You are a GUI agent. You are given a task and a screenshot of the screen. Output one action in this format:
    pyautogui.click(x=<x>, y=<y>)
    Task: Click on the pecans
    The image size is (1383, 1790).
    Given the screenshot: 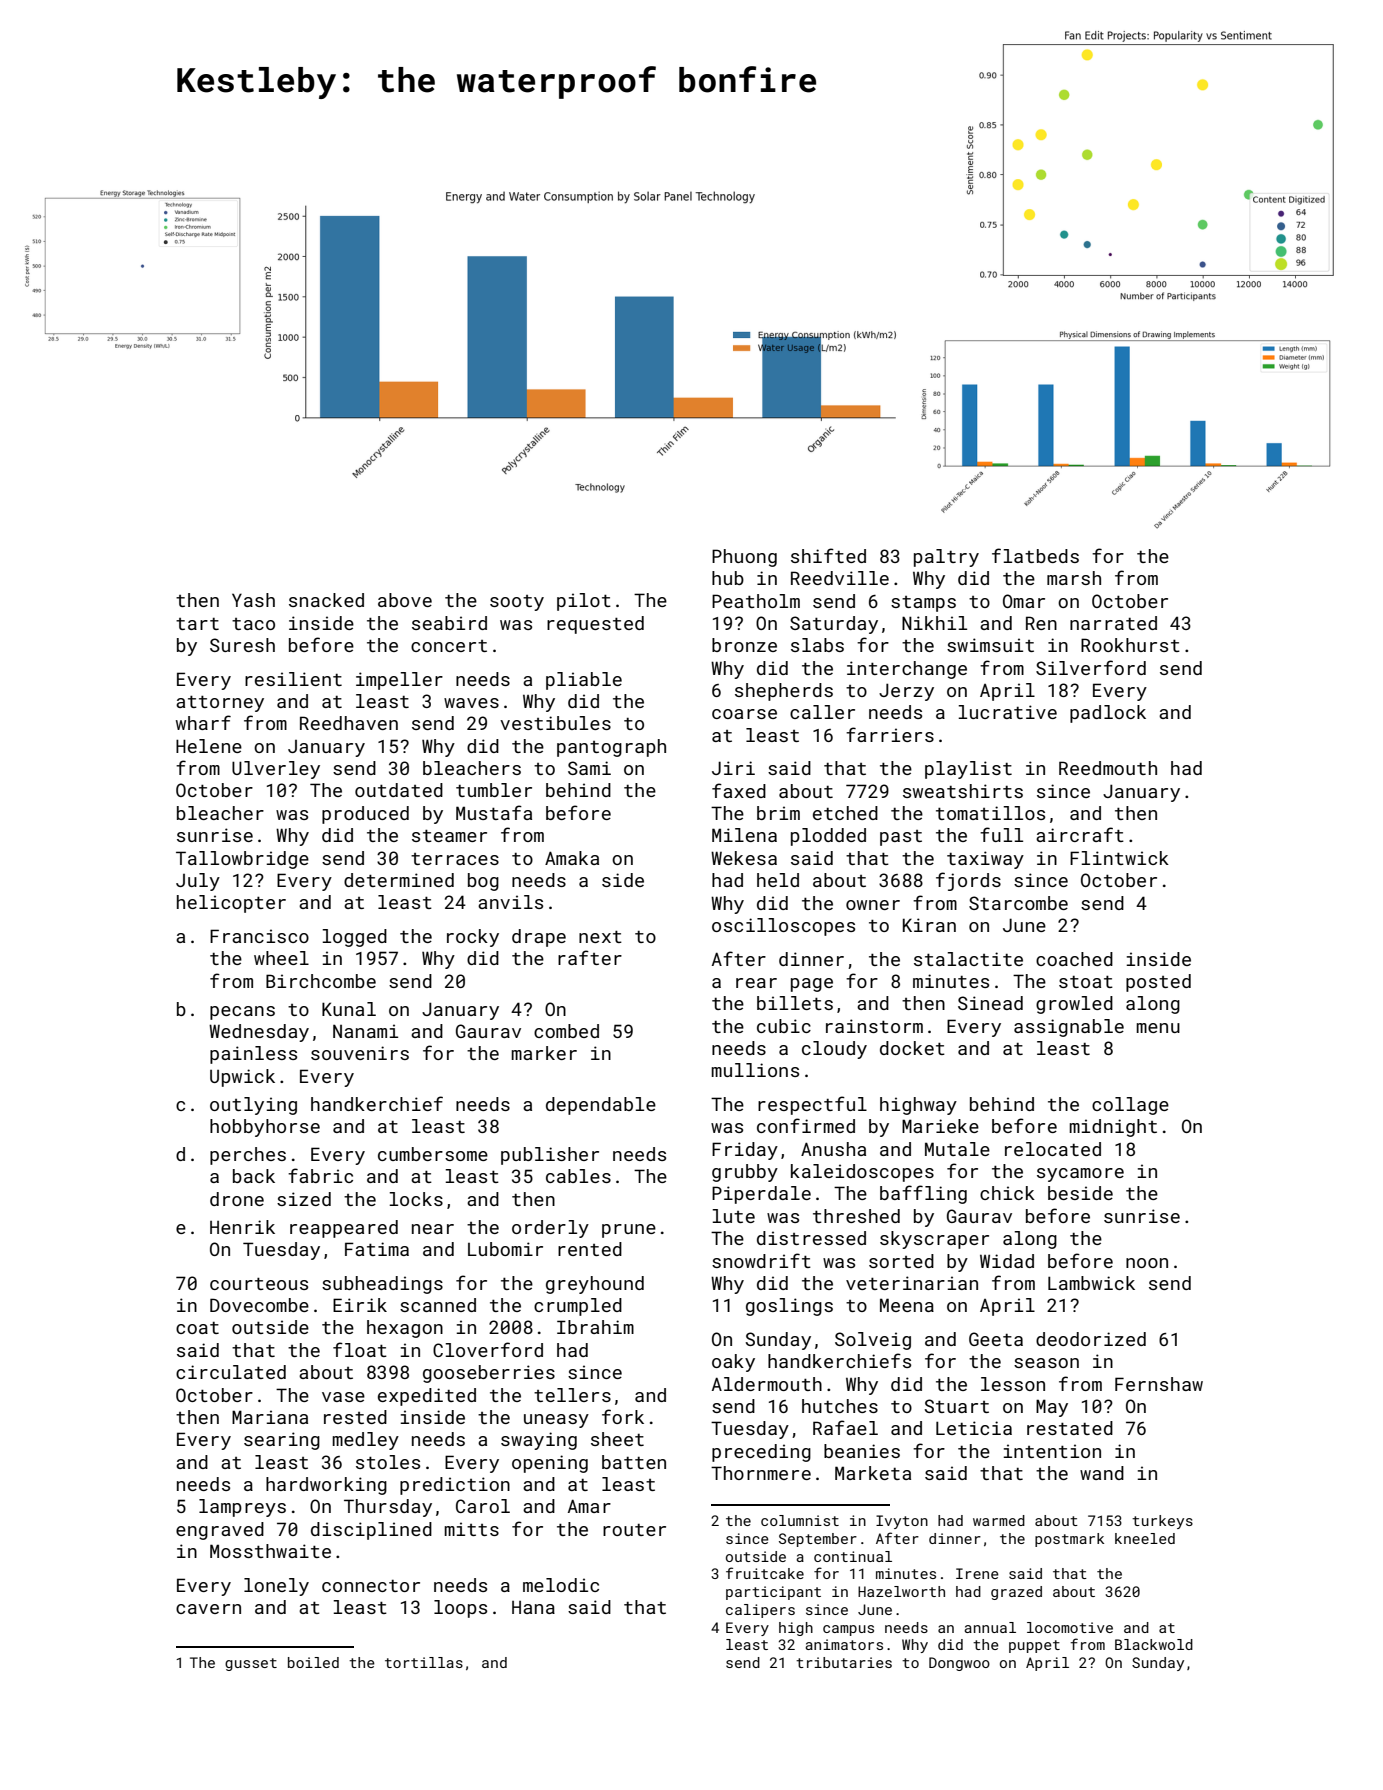 What is the action you would take?
    pyautogui.click(x=242, y=1013)
